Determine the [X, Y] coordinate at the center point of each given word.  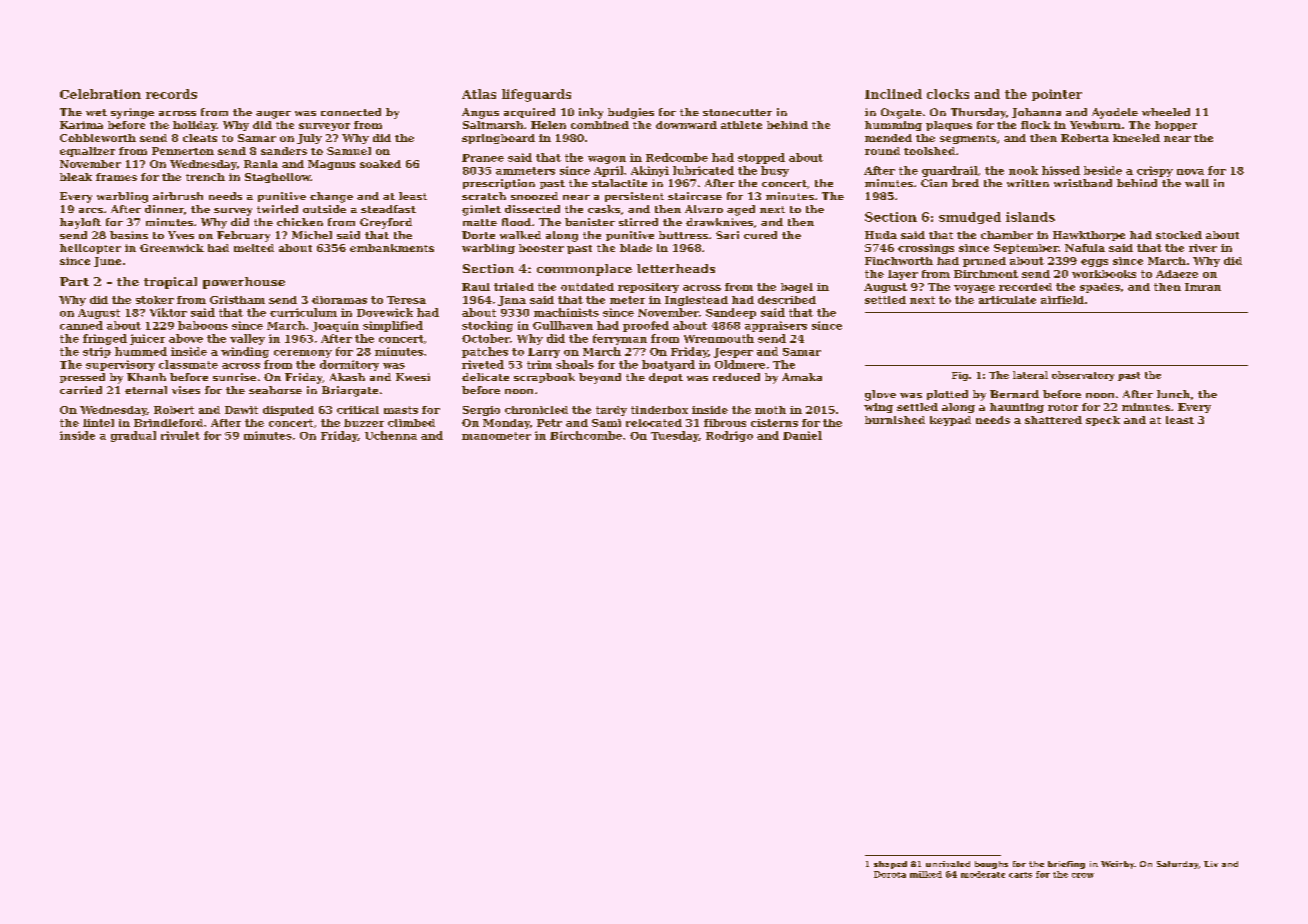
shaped [890, 865]
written [1028, 183]
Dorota [890, 874]
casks [604, 209]
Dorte [478, 235]
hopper [1176, 126]
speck [1103, 421]
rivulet [180, 435]
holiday [195, 126]
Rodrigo [729, 436]
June [107, 262]
